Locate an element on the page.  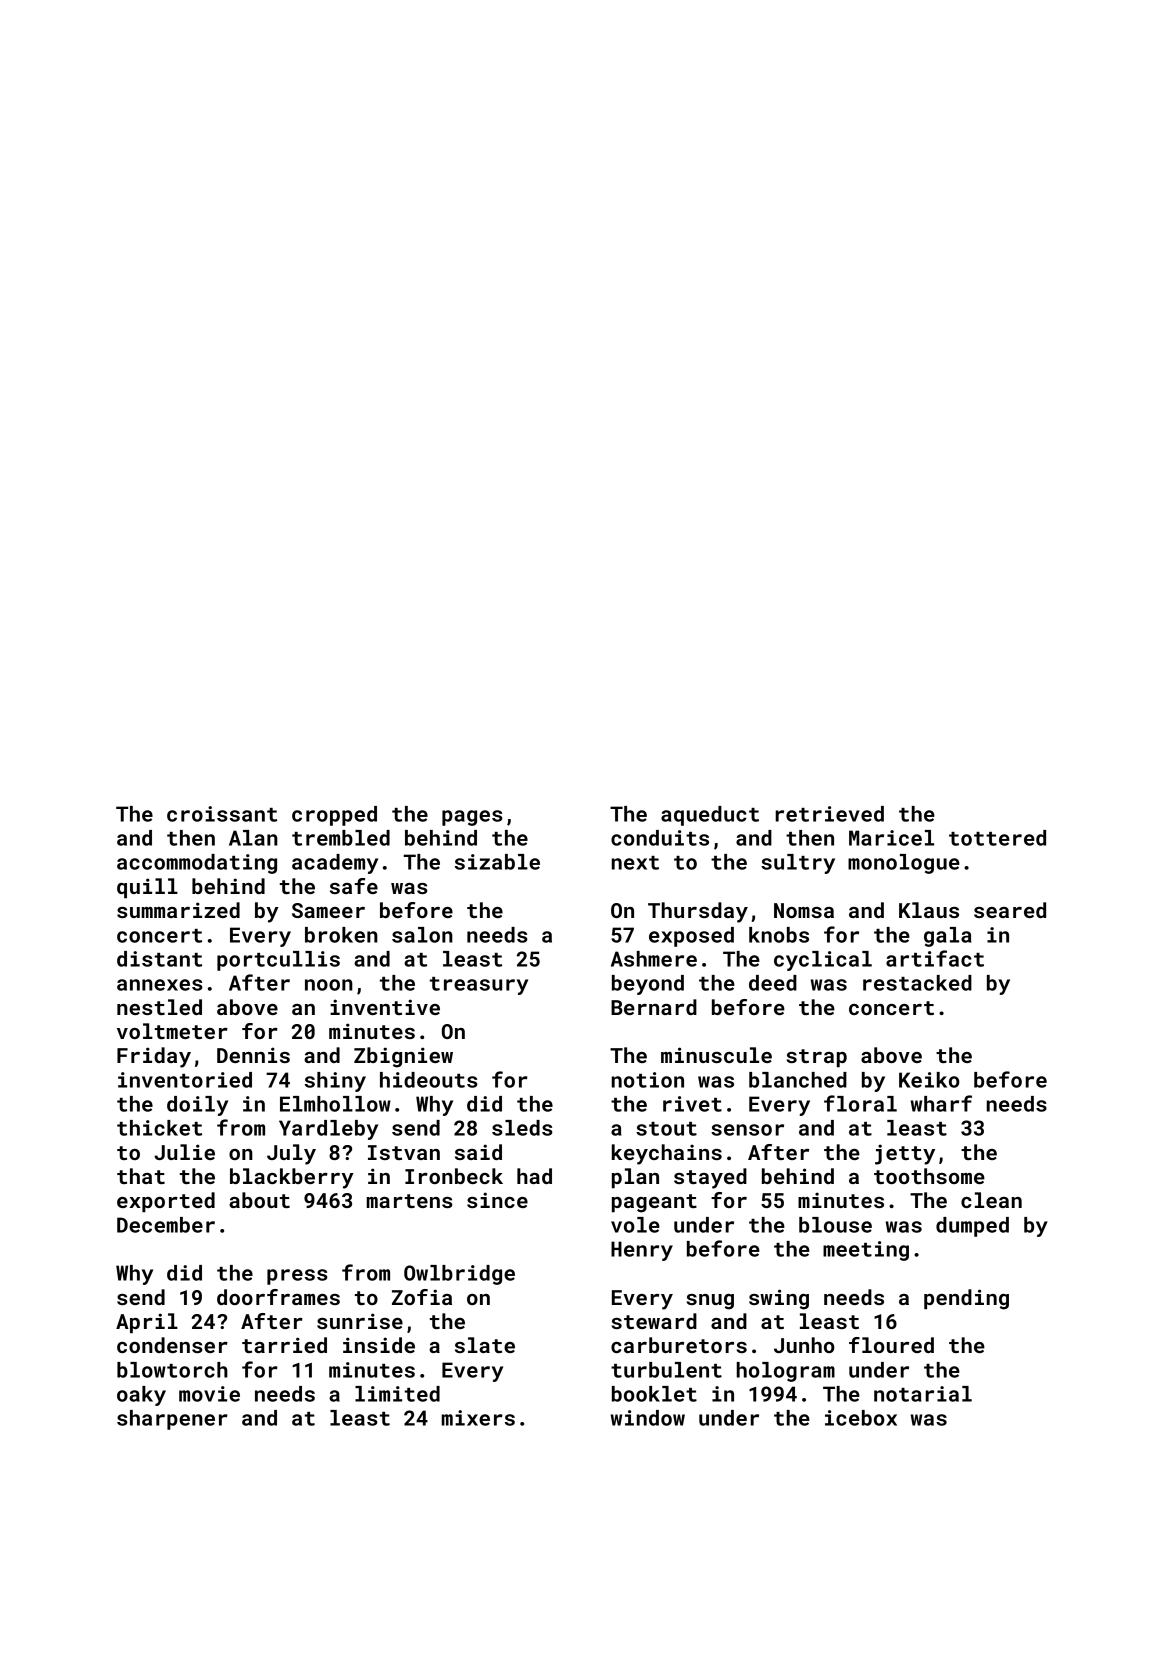
December is located at coordinates (166, 1225).
